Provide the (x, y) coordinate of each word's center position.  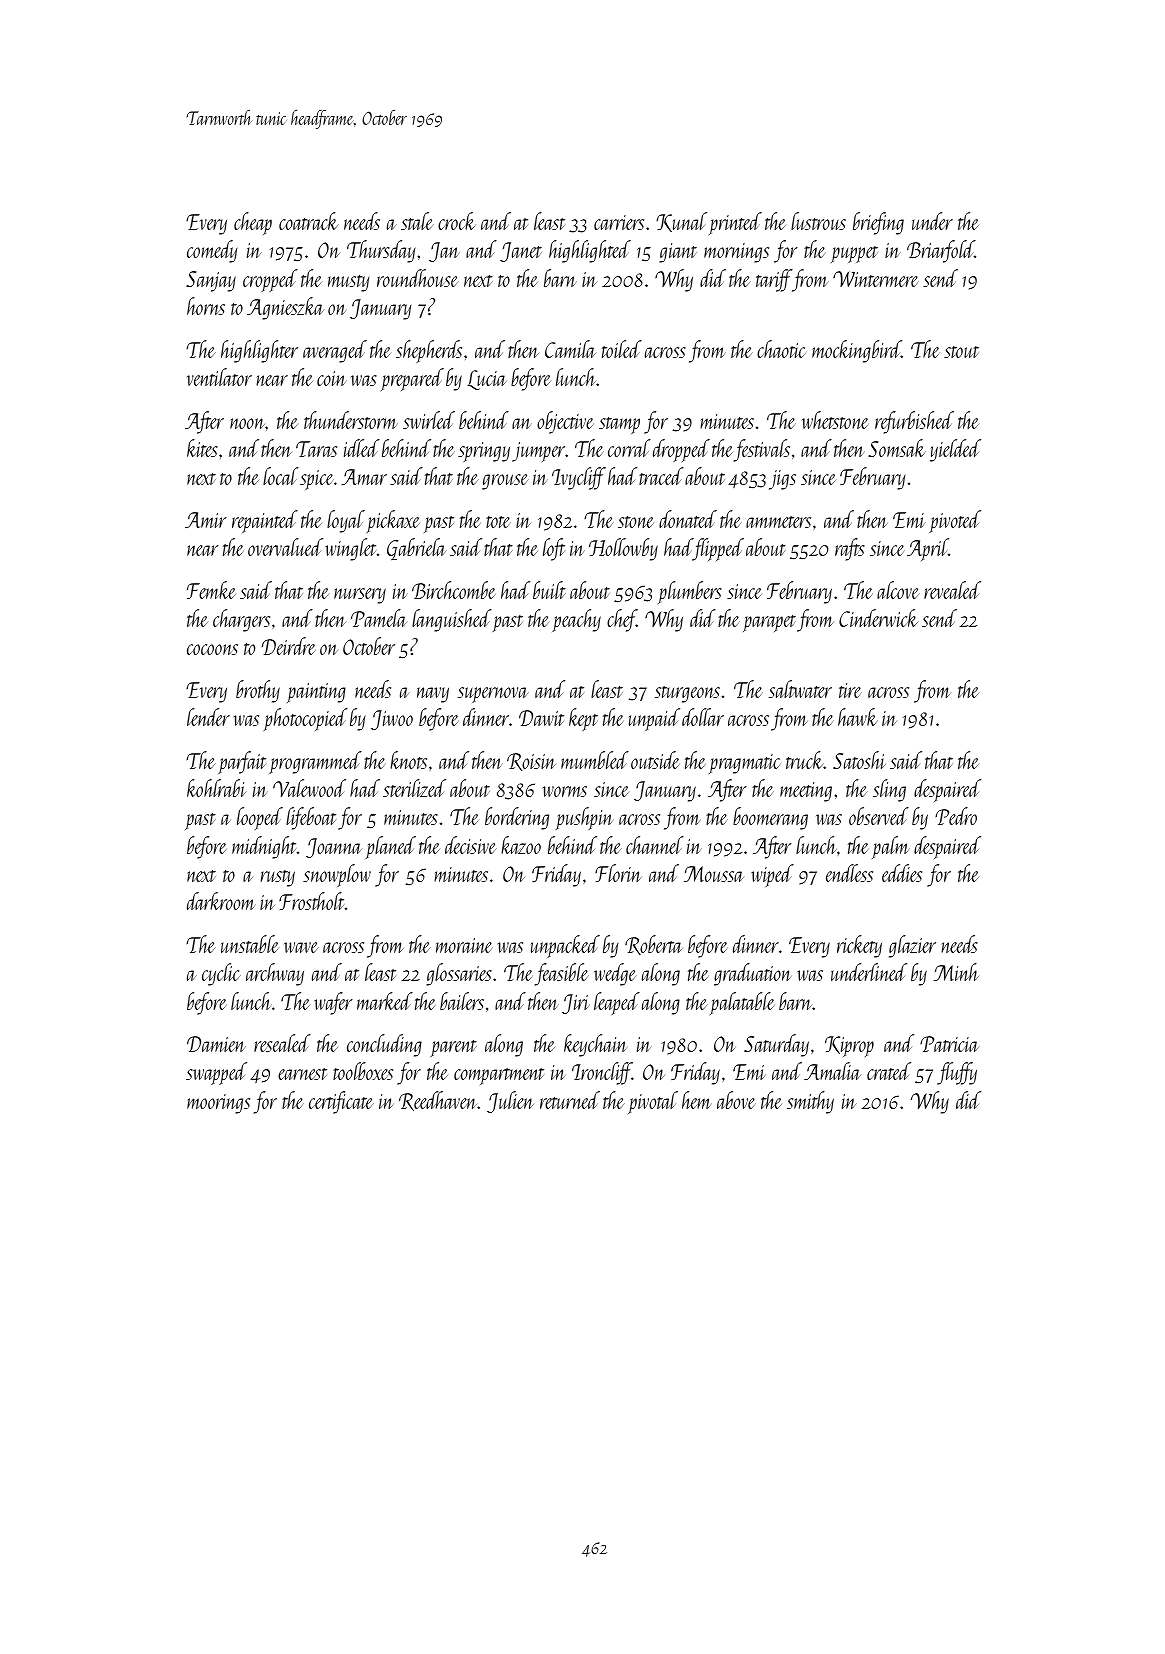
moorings (218, 1104)
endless (849, 873)
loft (554, 549)
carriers (619, 222)
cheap (253, 223)
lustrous (818, 221)
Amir (206, 520)
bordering (517, 818)
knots (408, 760)
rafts (850, 549)
